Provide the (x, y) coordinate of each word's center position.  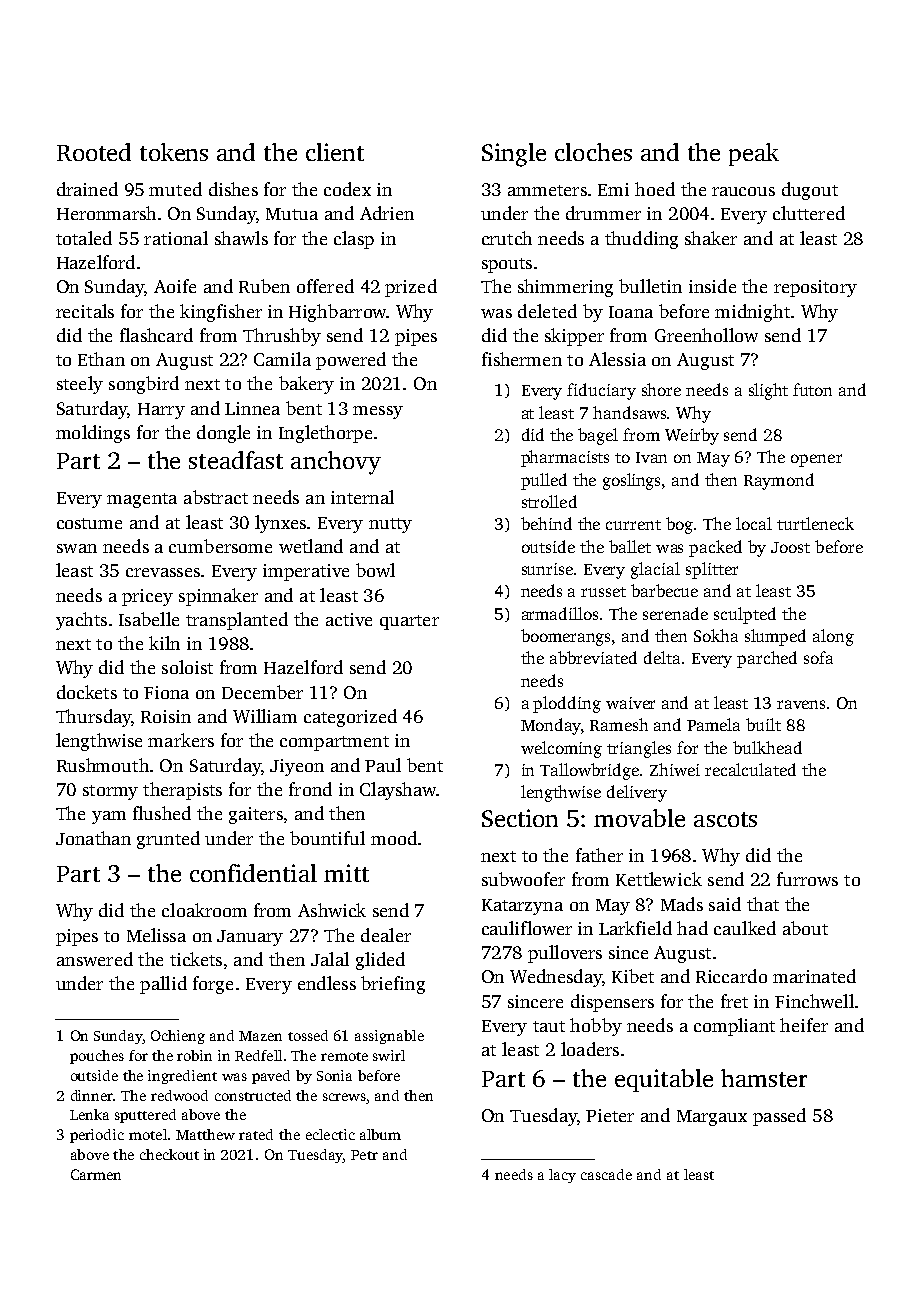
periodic (97, 1136)
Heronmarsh (106, 213)
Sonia (334, 1075)
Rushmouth (103, 765)
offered (325, 286)
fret (734, 1001)
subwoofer (523, 879)
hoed (655, 189)
